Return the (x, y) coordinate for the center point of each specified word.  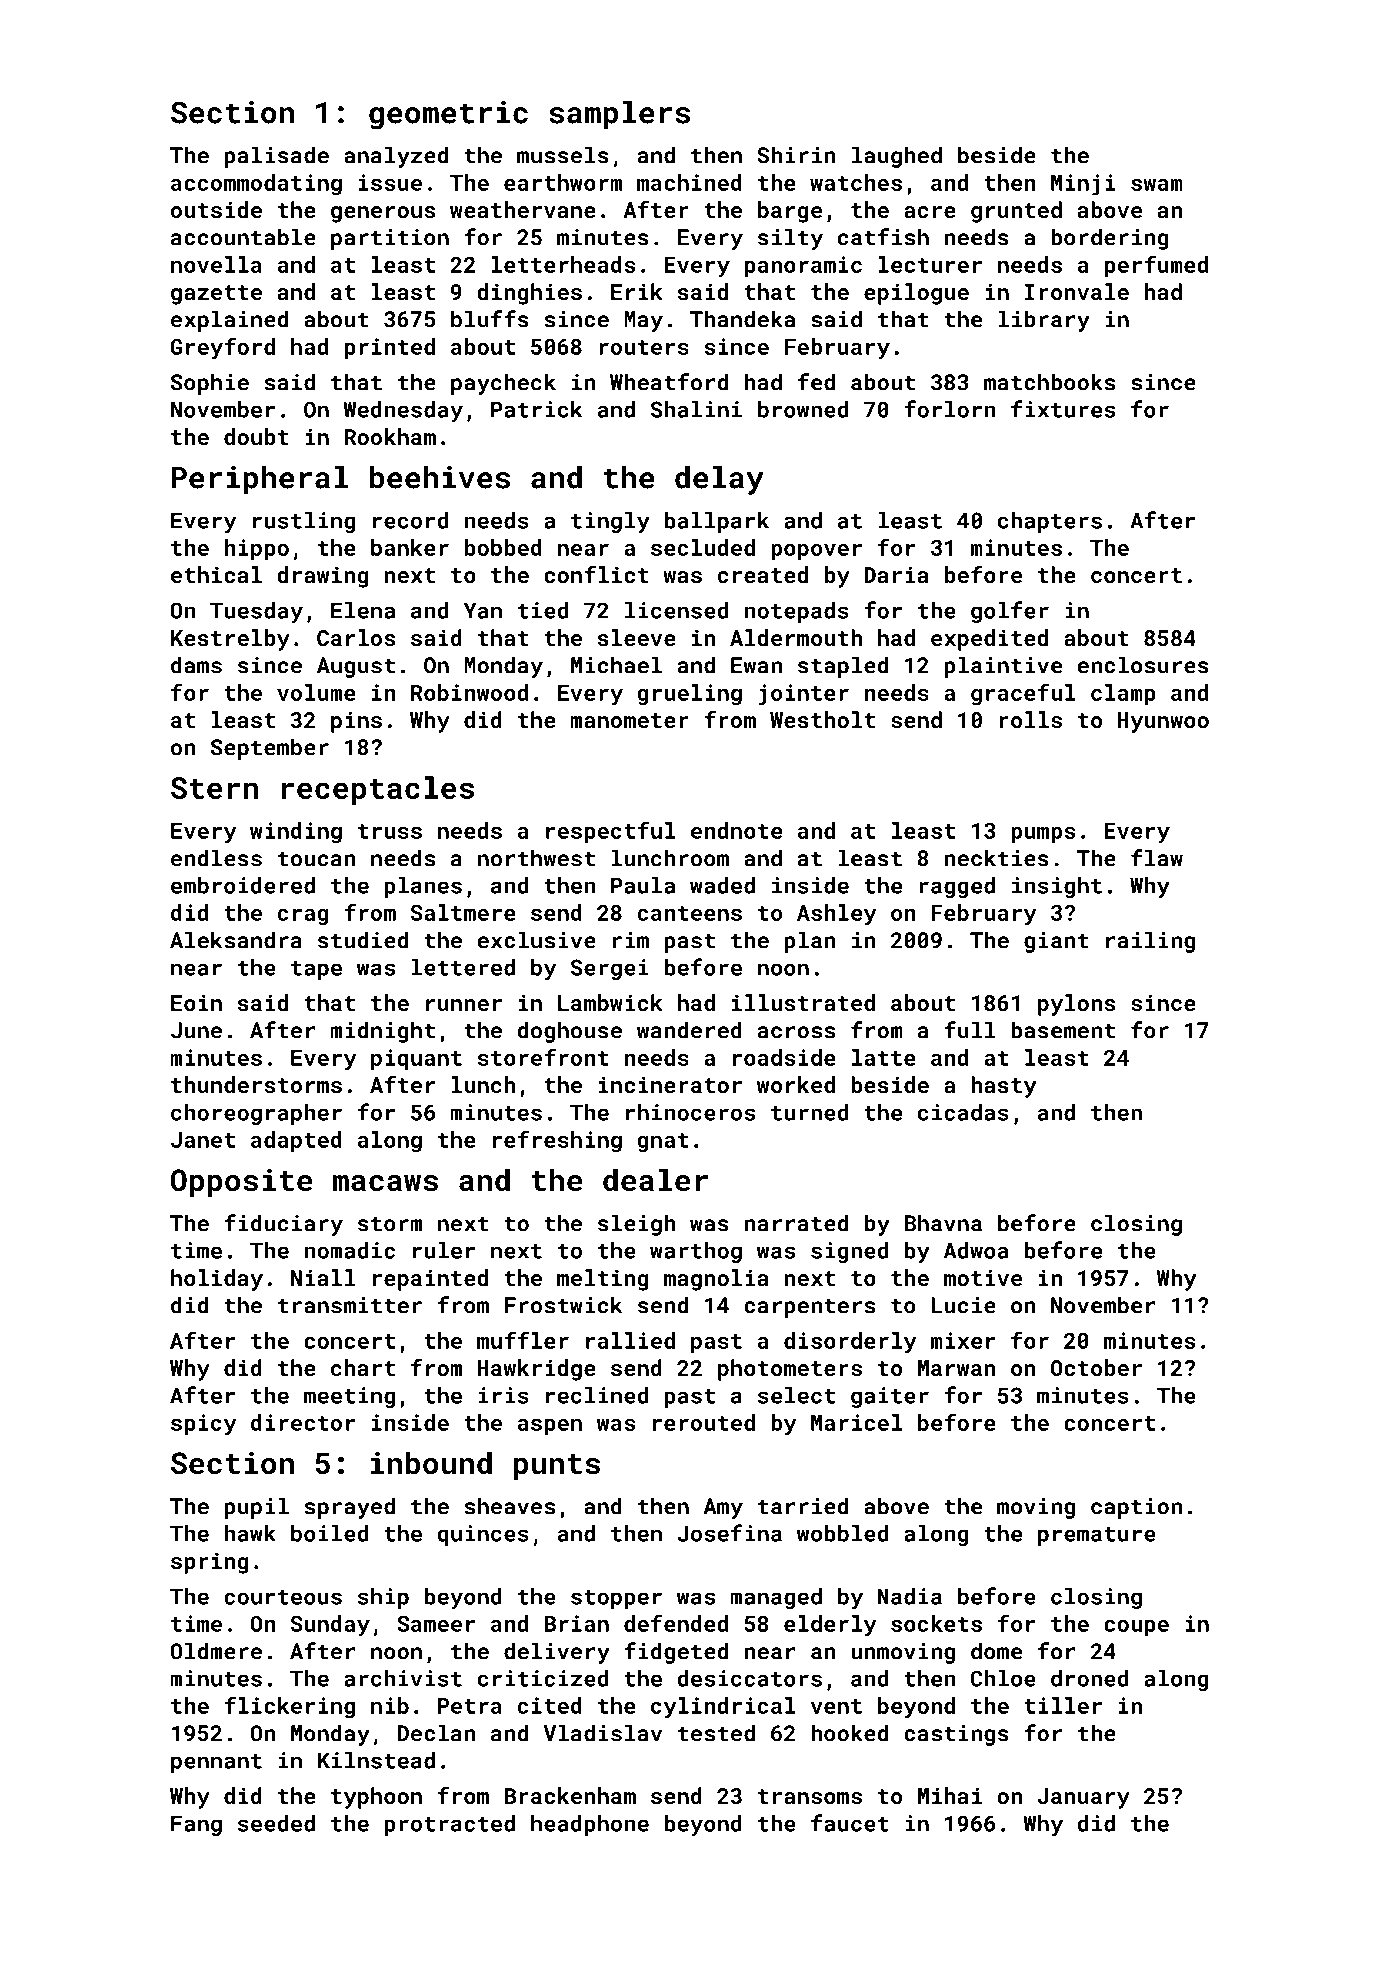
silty (790, 239)
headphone (590, 1825)
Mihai (950, 1795)
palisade (277, 157)
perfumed (1156, 266)
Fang (196, 1825)
